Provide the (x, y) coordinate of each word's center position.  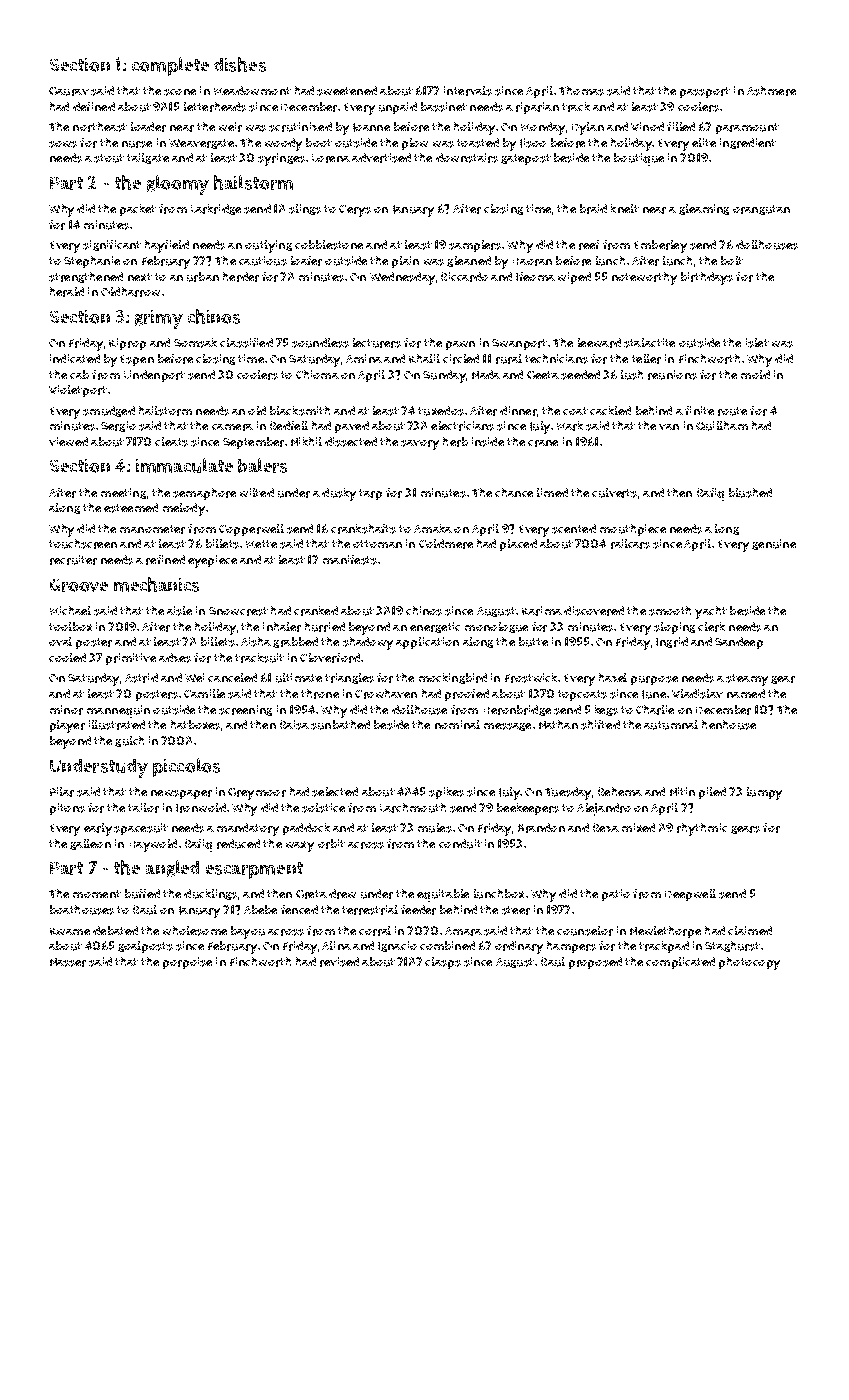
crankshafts (363, 529)
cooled (67, 657)
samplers (475, 246)
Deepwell (690, 895)
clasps (443, 963)
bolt (732, 260)
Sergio (118, 426)
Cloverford (330, 658)
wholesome (195, 931)
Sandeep (739, 643)
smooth (670, 611)
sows (63, 144)
